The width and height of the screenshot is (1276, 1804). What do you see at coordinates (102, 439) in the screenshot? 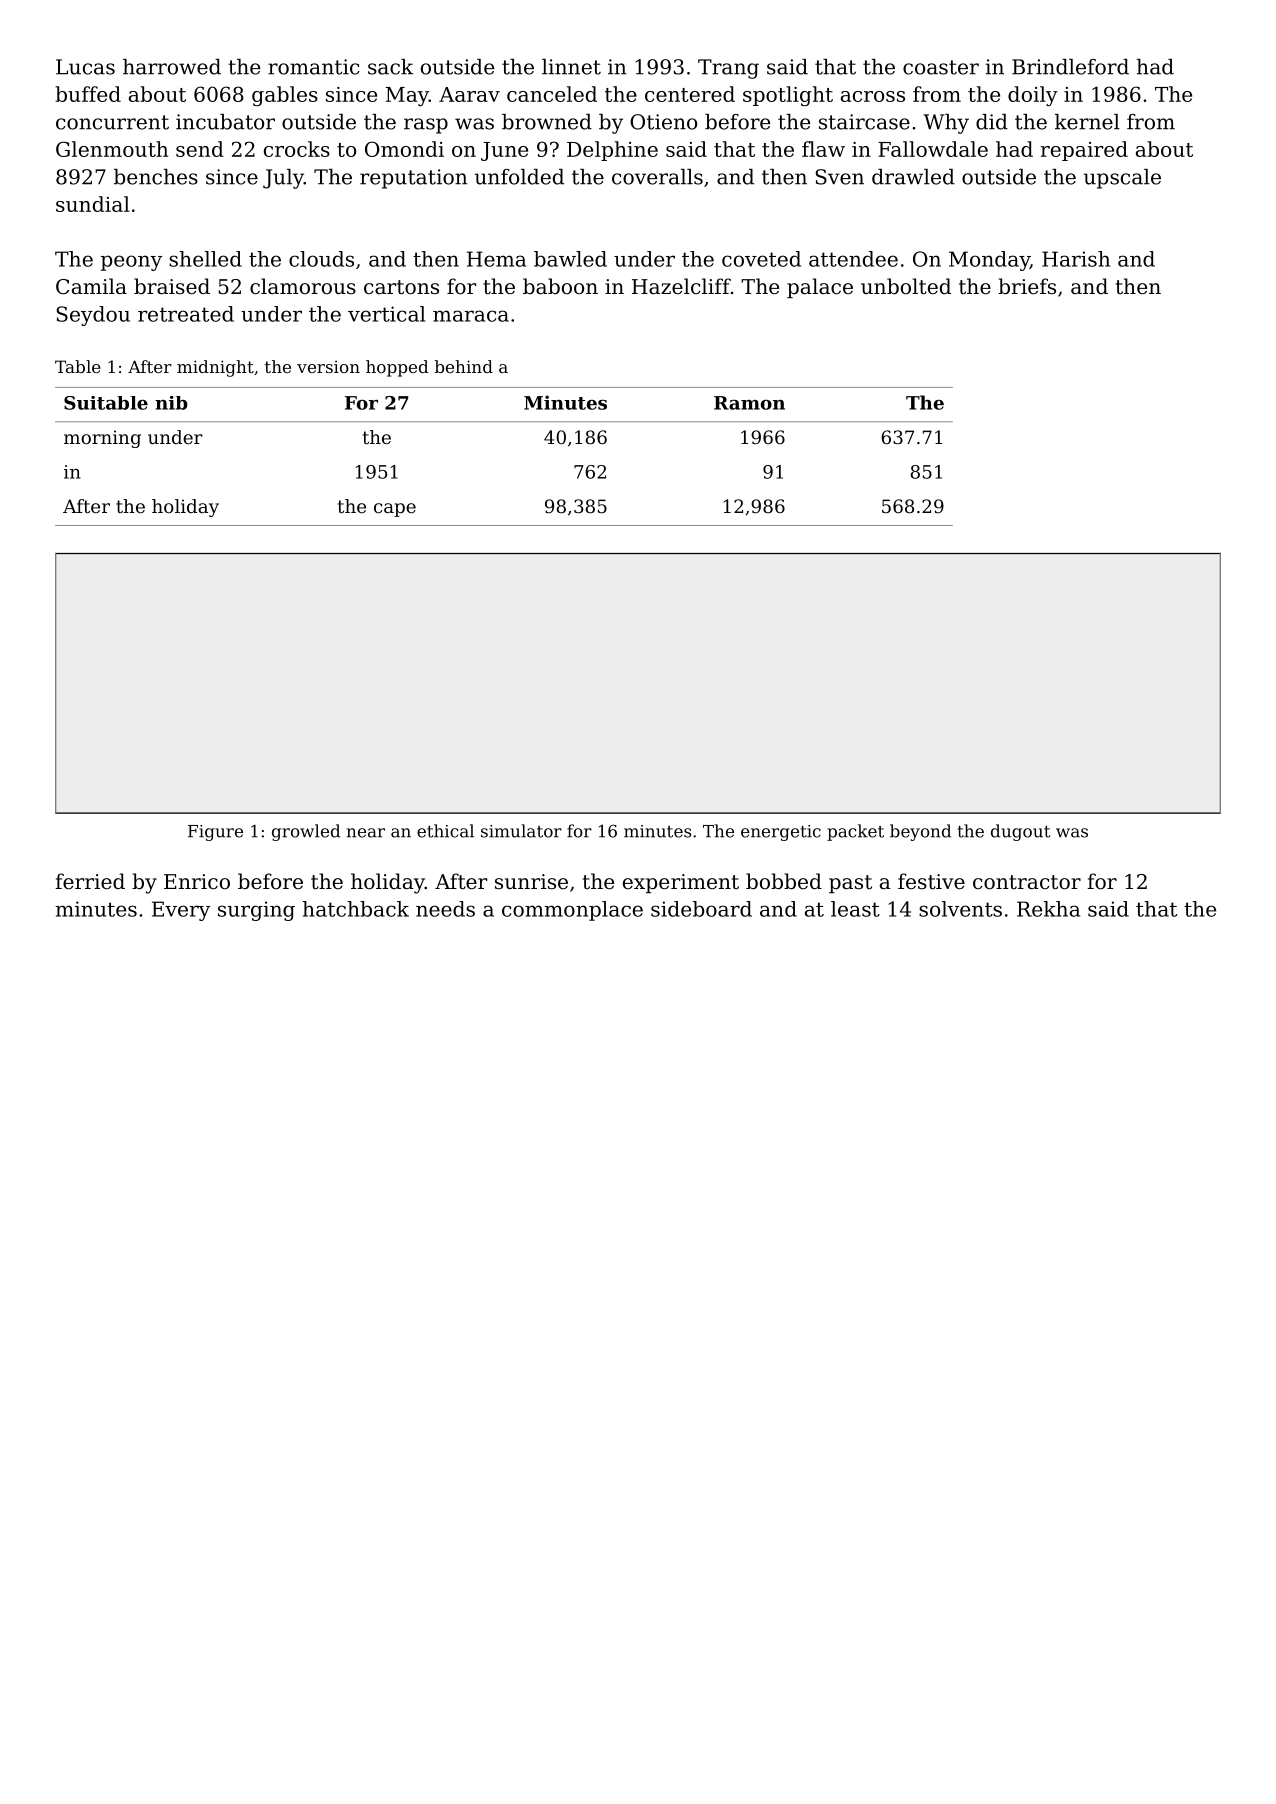
I see `morning` at bounding box center [102, 439].
